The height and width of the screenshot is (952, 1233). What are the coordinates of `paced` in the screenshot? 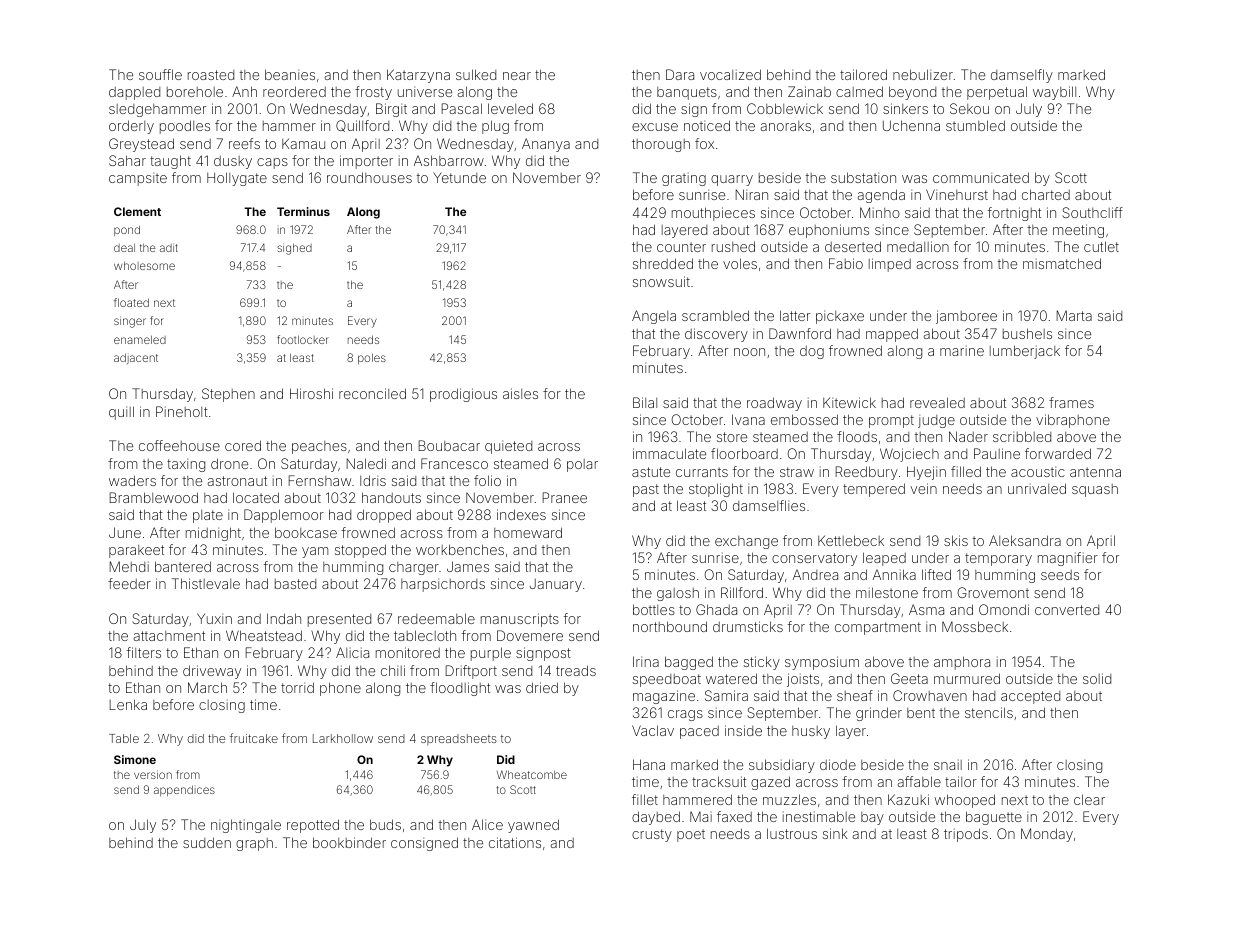 It's located at (699, 732).
